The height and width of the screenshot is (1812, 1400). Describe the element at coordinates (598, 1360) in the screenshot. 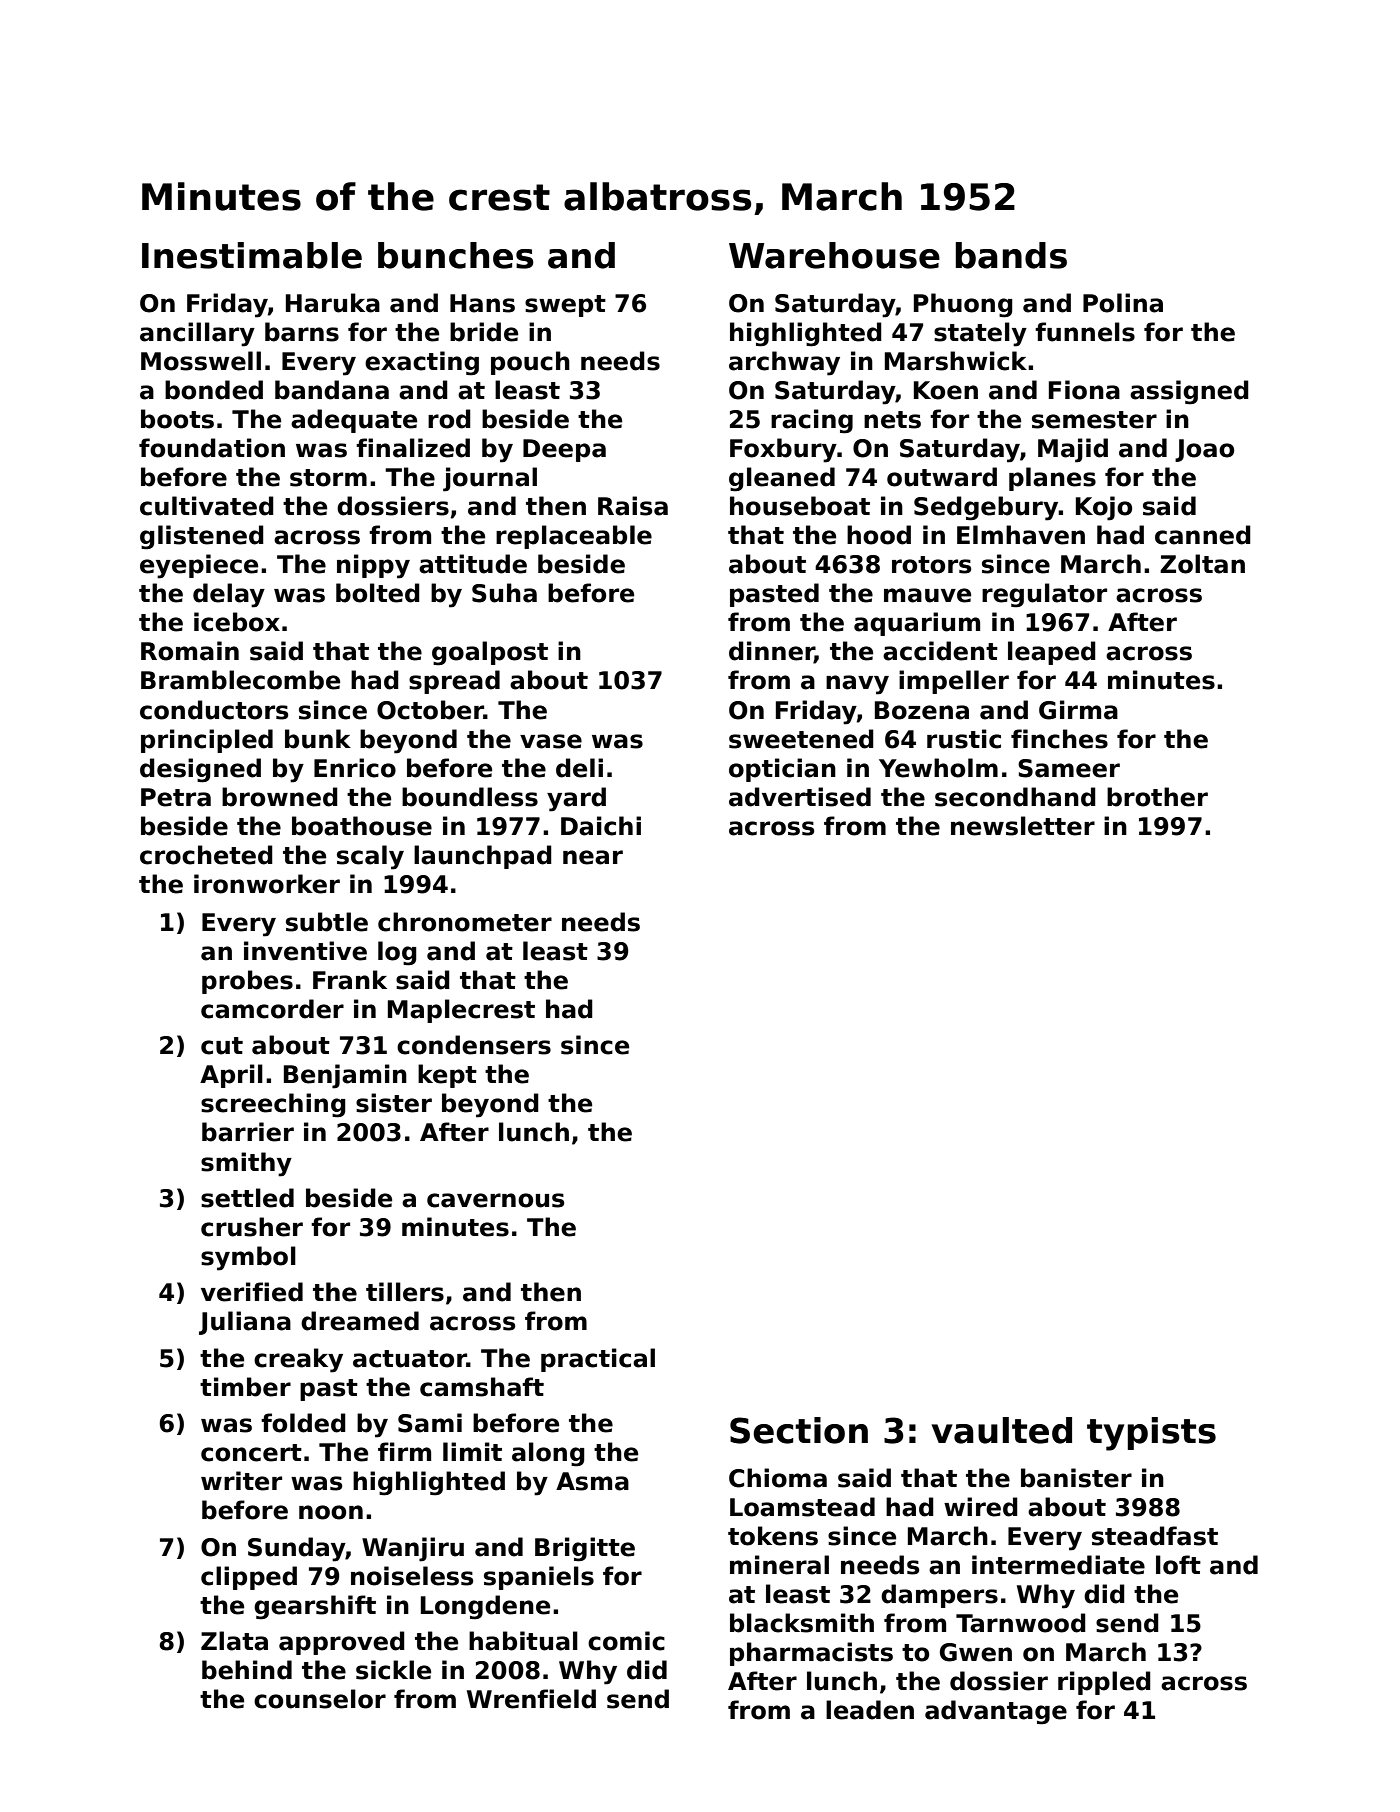

I see `practical` at that location.
